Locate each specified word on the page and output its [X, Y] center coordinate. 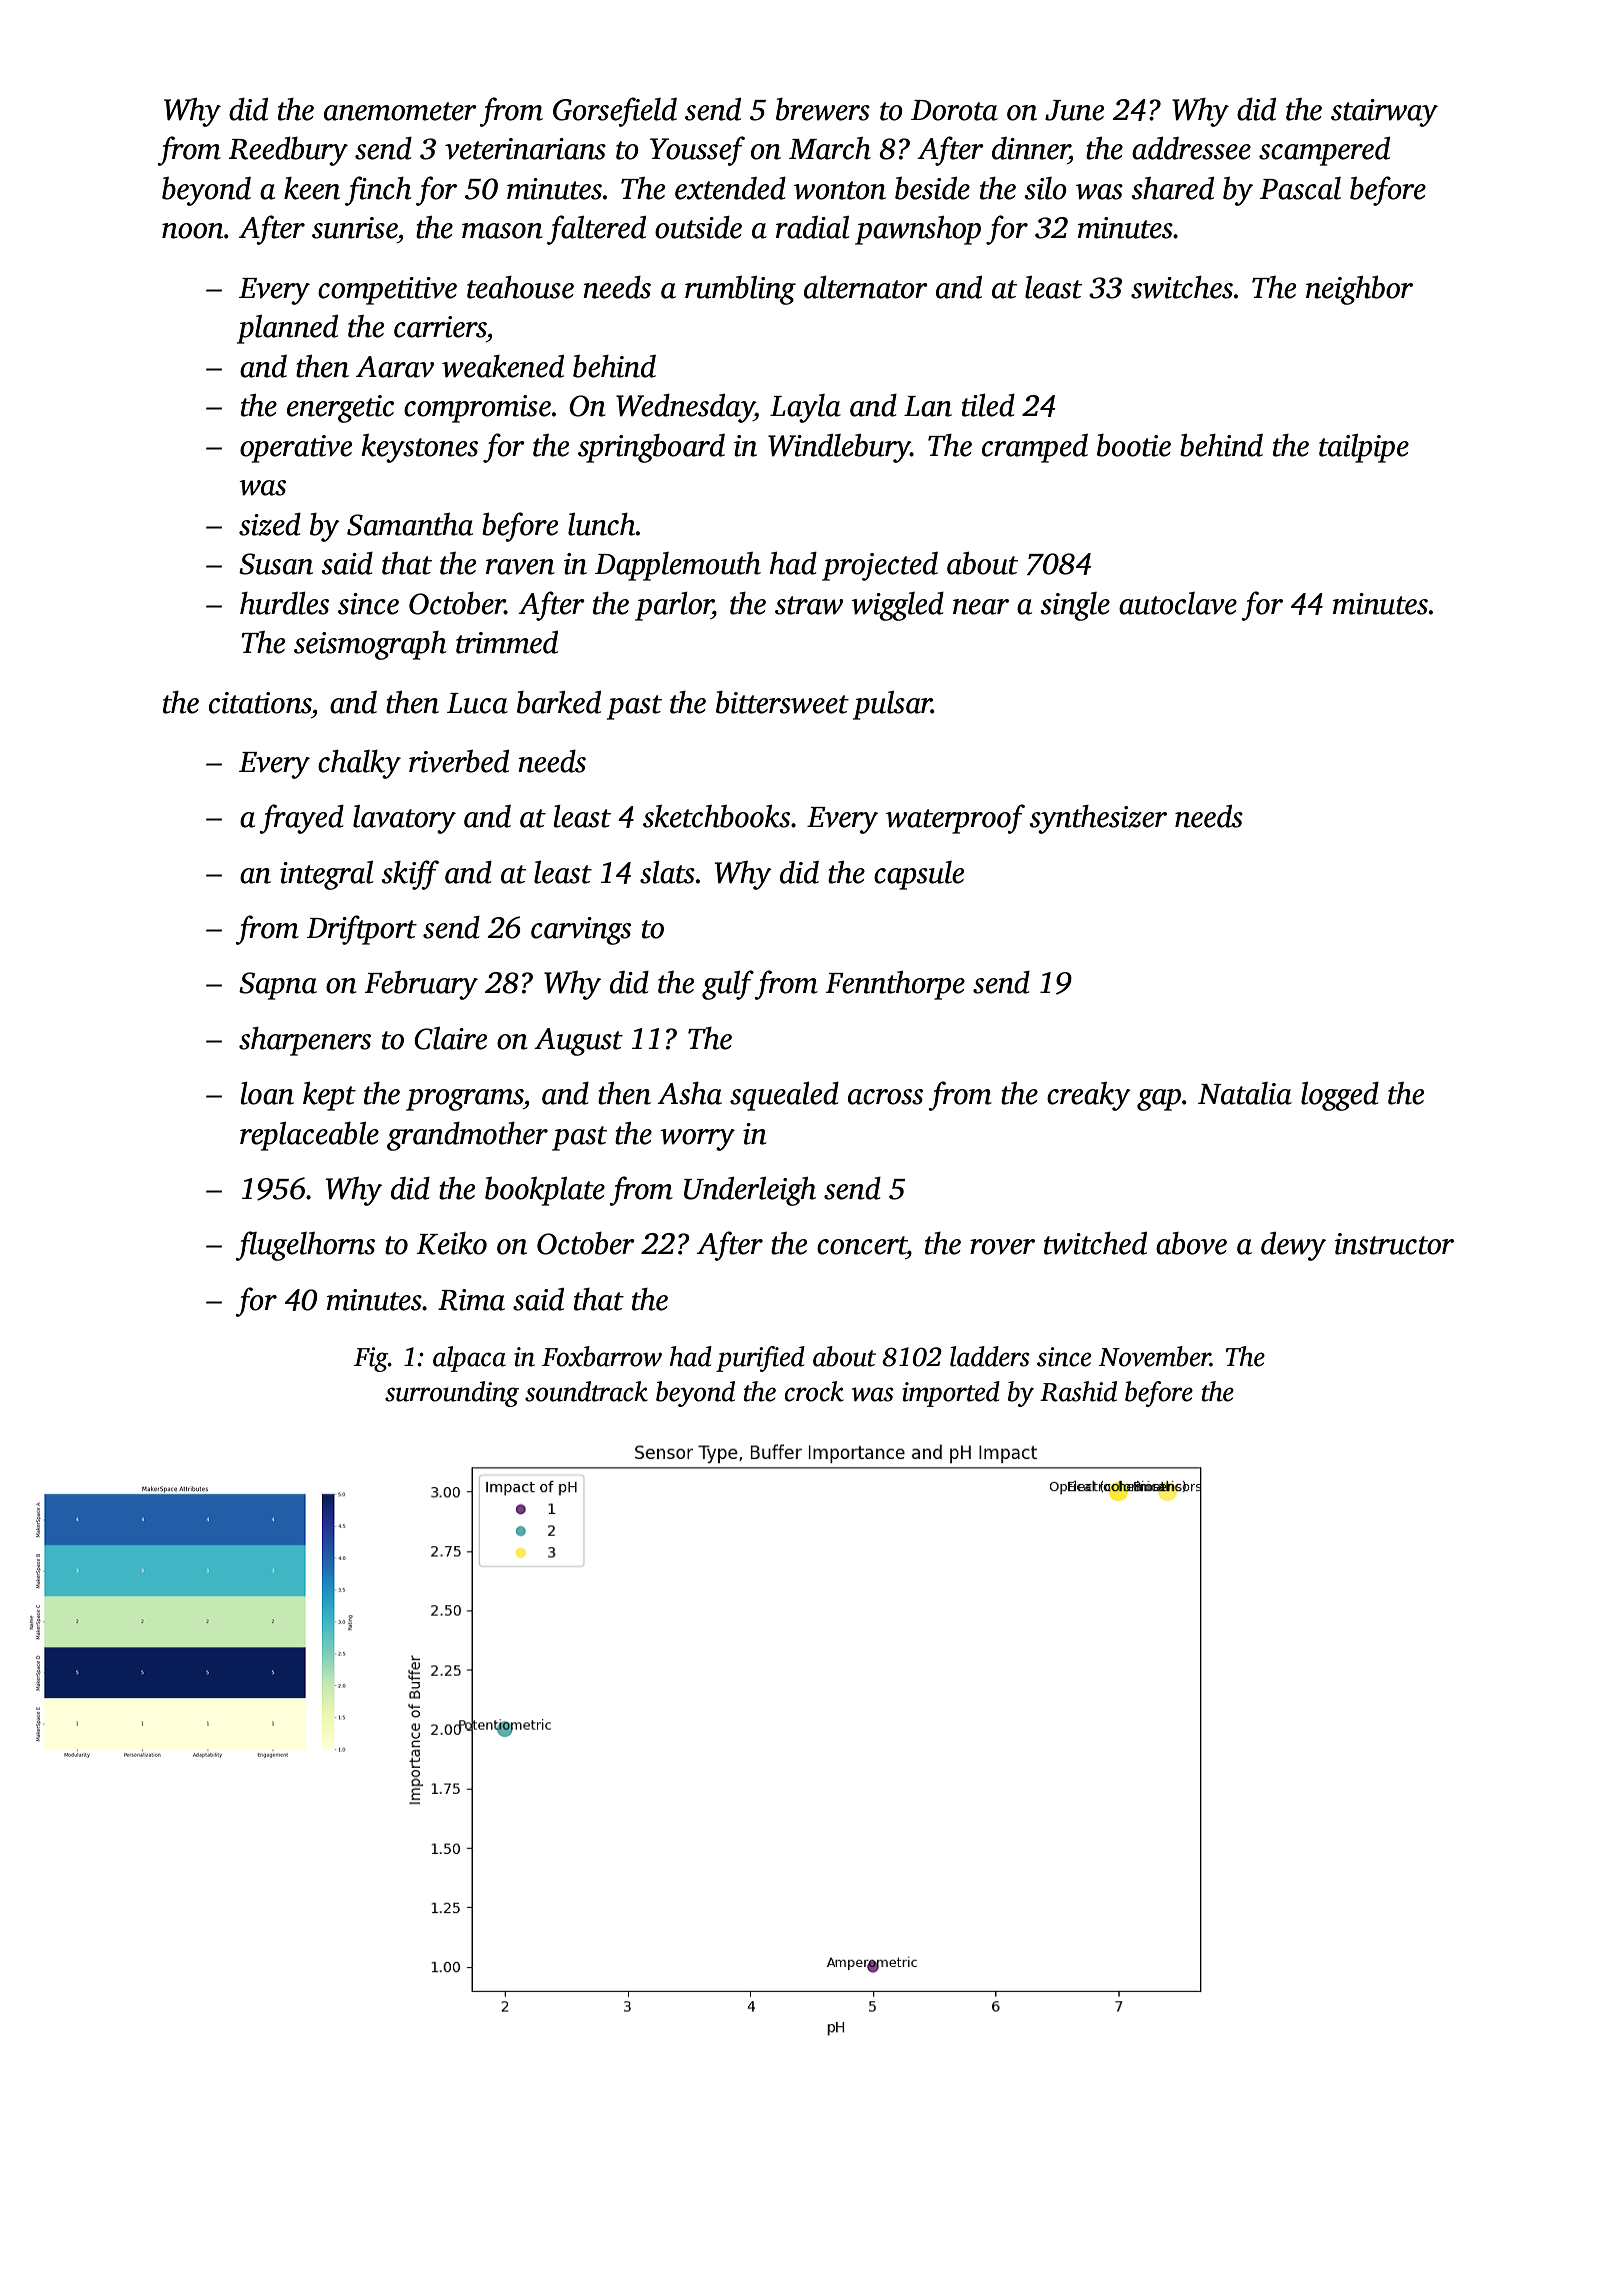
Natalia [1245, 1093]
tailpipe [1364, 448]
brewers [823, 109]
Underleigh [750, 1191]
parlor [674, 606]
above [1191, 1243]
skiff [410, 875]
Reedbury [288, 151]
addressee [1191, 148]
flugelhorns [305, 1246]
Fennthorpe [895, 985]
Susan [276, 564]
